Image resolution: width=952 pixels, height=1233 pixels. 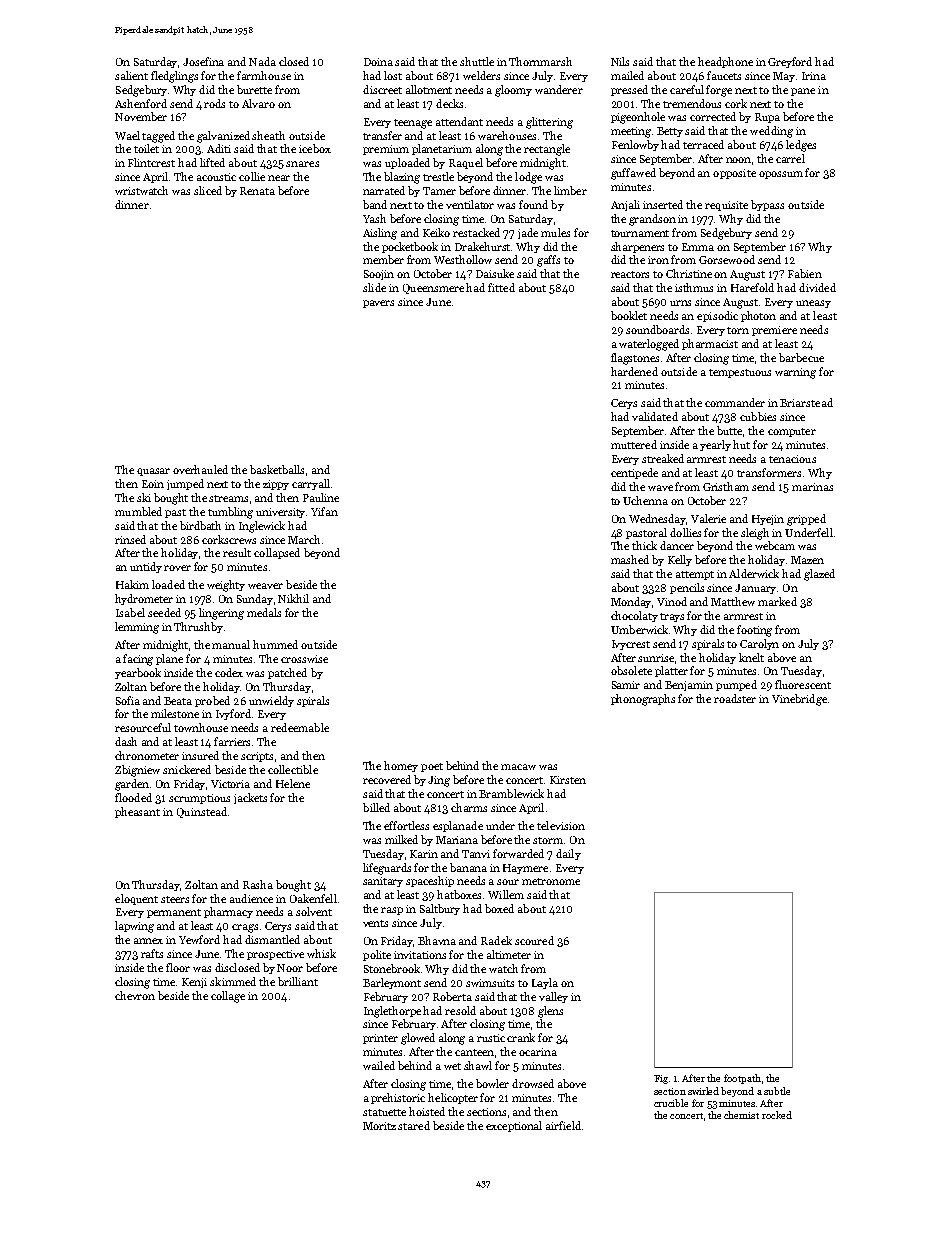 I want to click on Samir, so click(x=626, y=685).
